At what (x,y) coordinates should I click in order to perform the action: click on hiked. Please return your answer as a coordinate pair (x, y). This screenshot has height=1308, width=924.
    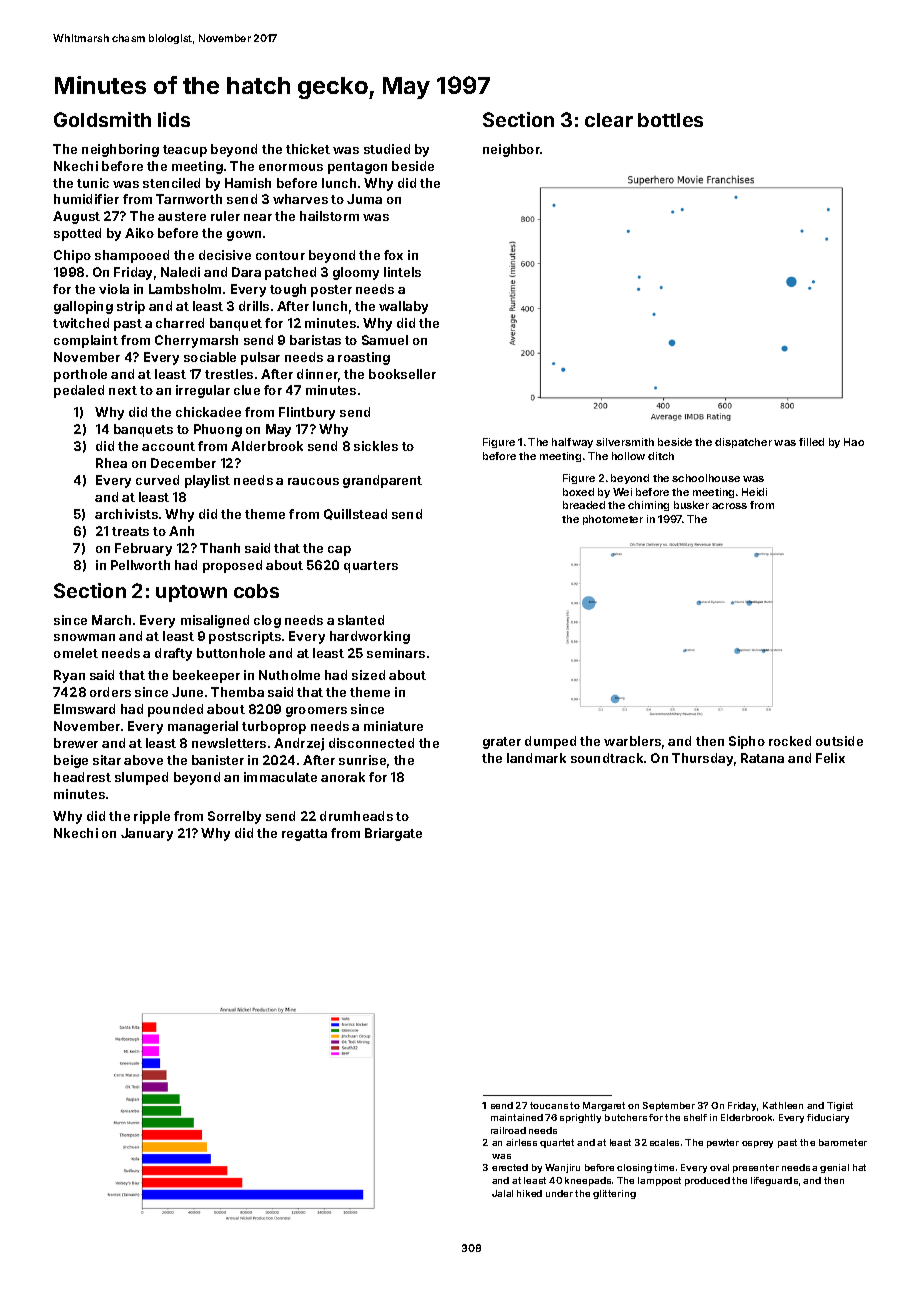
    Looking at the image, I should click on (529, 1193).
